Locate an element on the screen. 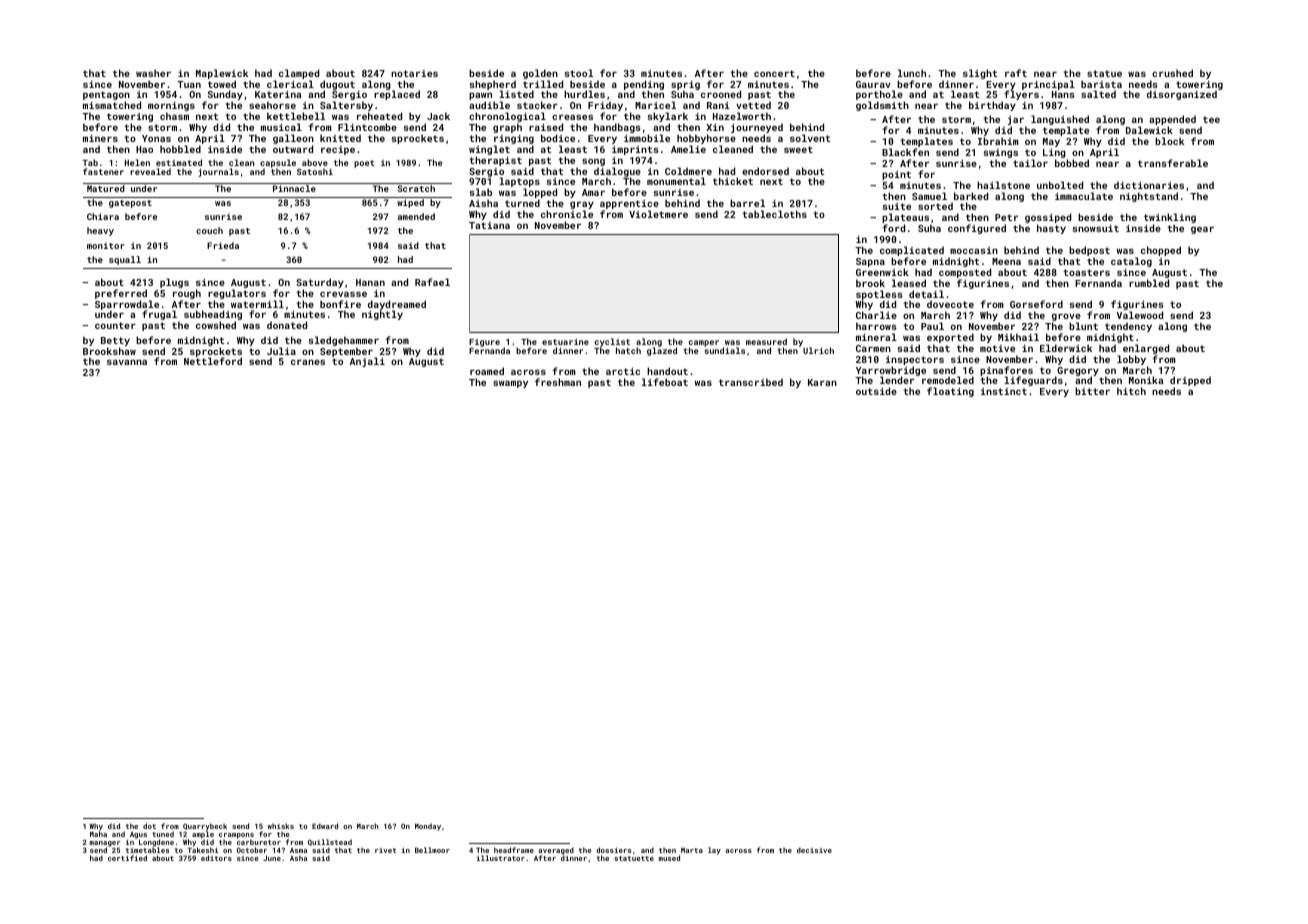 This screenshot has width=1308, height=924. concert is located at coordinates (774, 73).
